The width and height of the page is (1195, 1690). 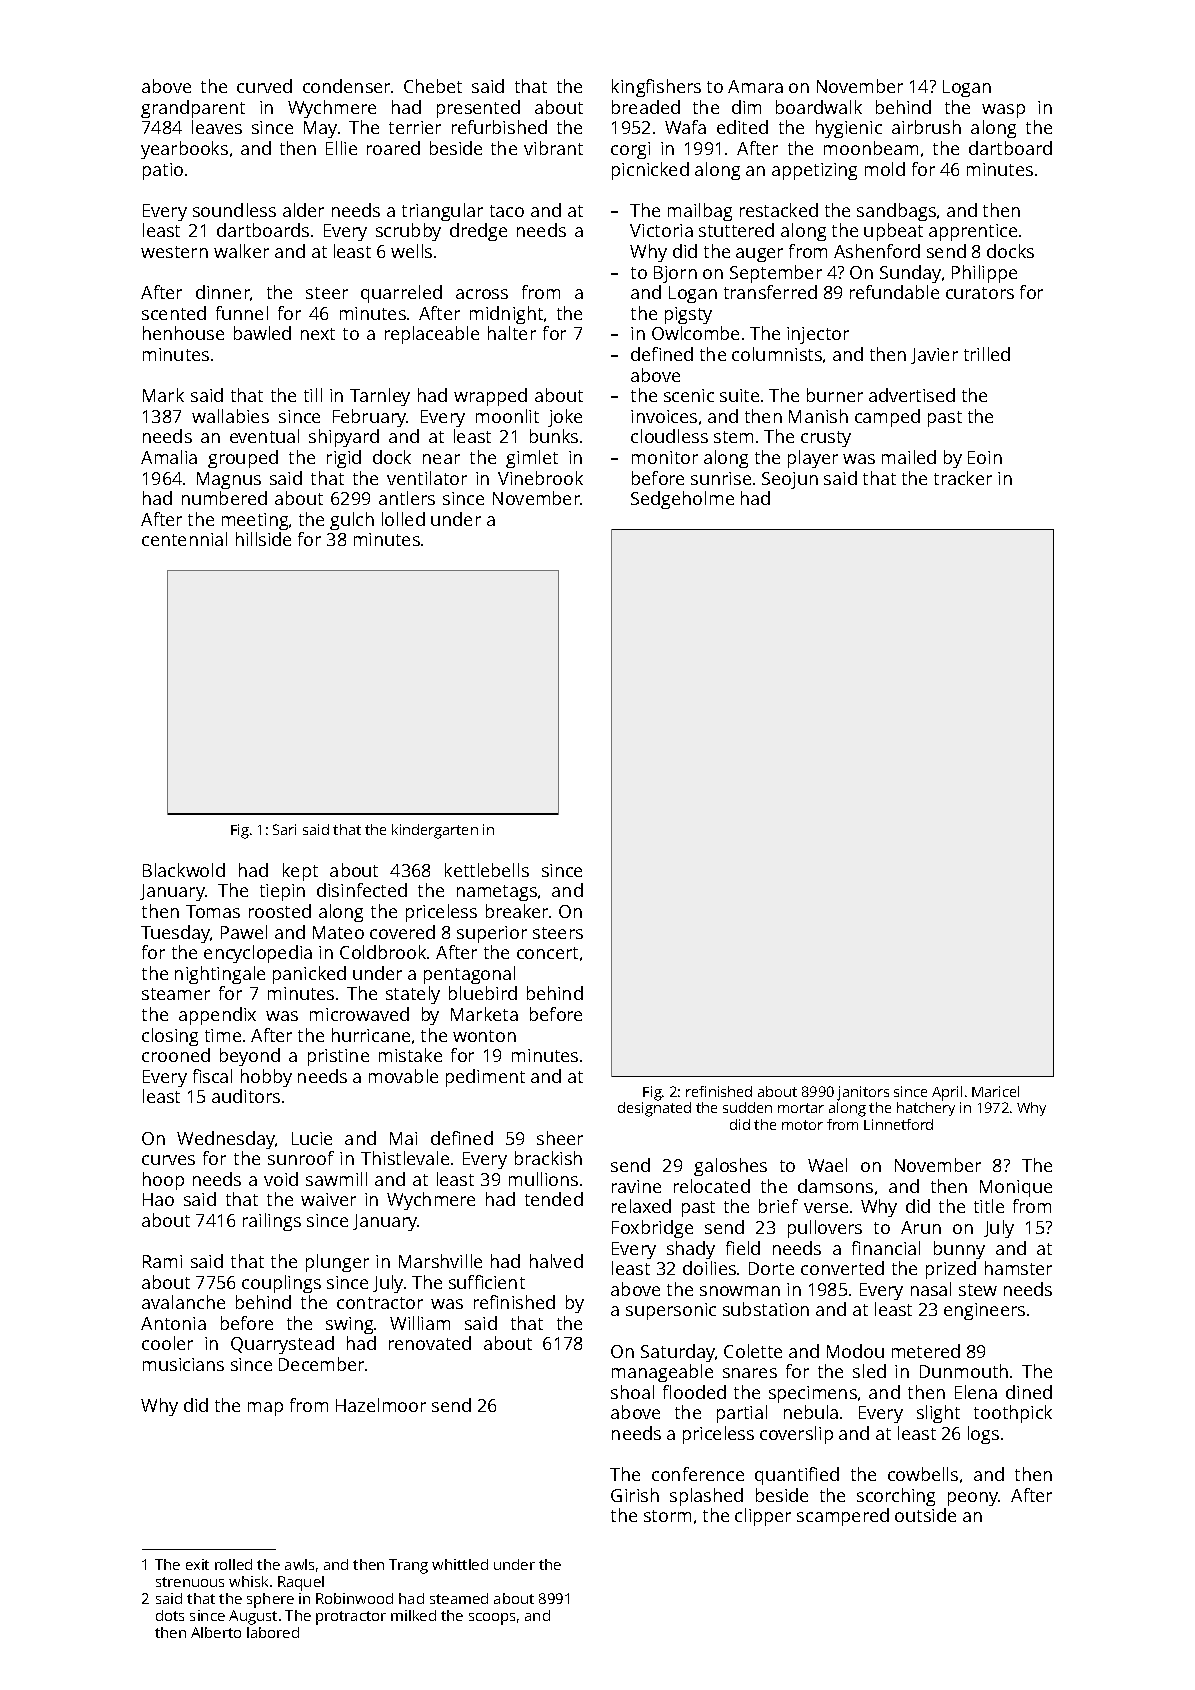 I want to click on mullions, so click(x=543, y=1179).
